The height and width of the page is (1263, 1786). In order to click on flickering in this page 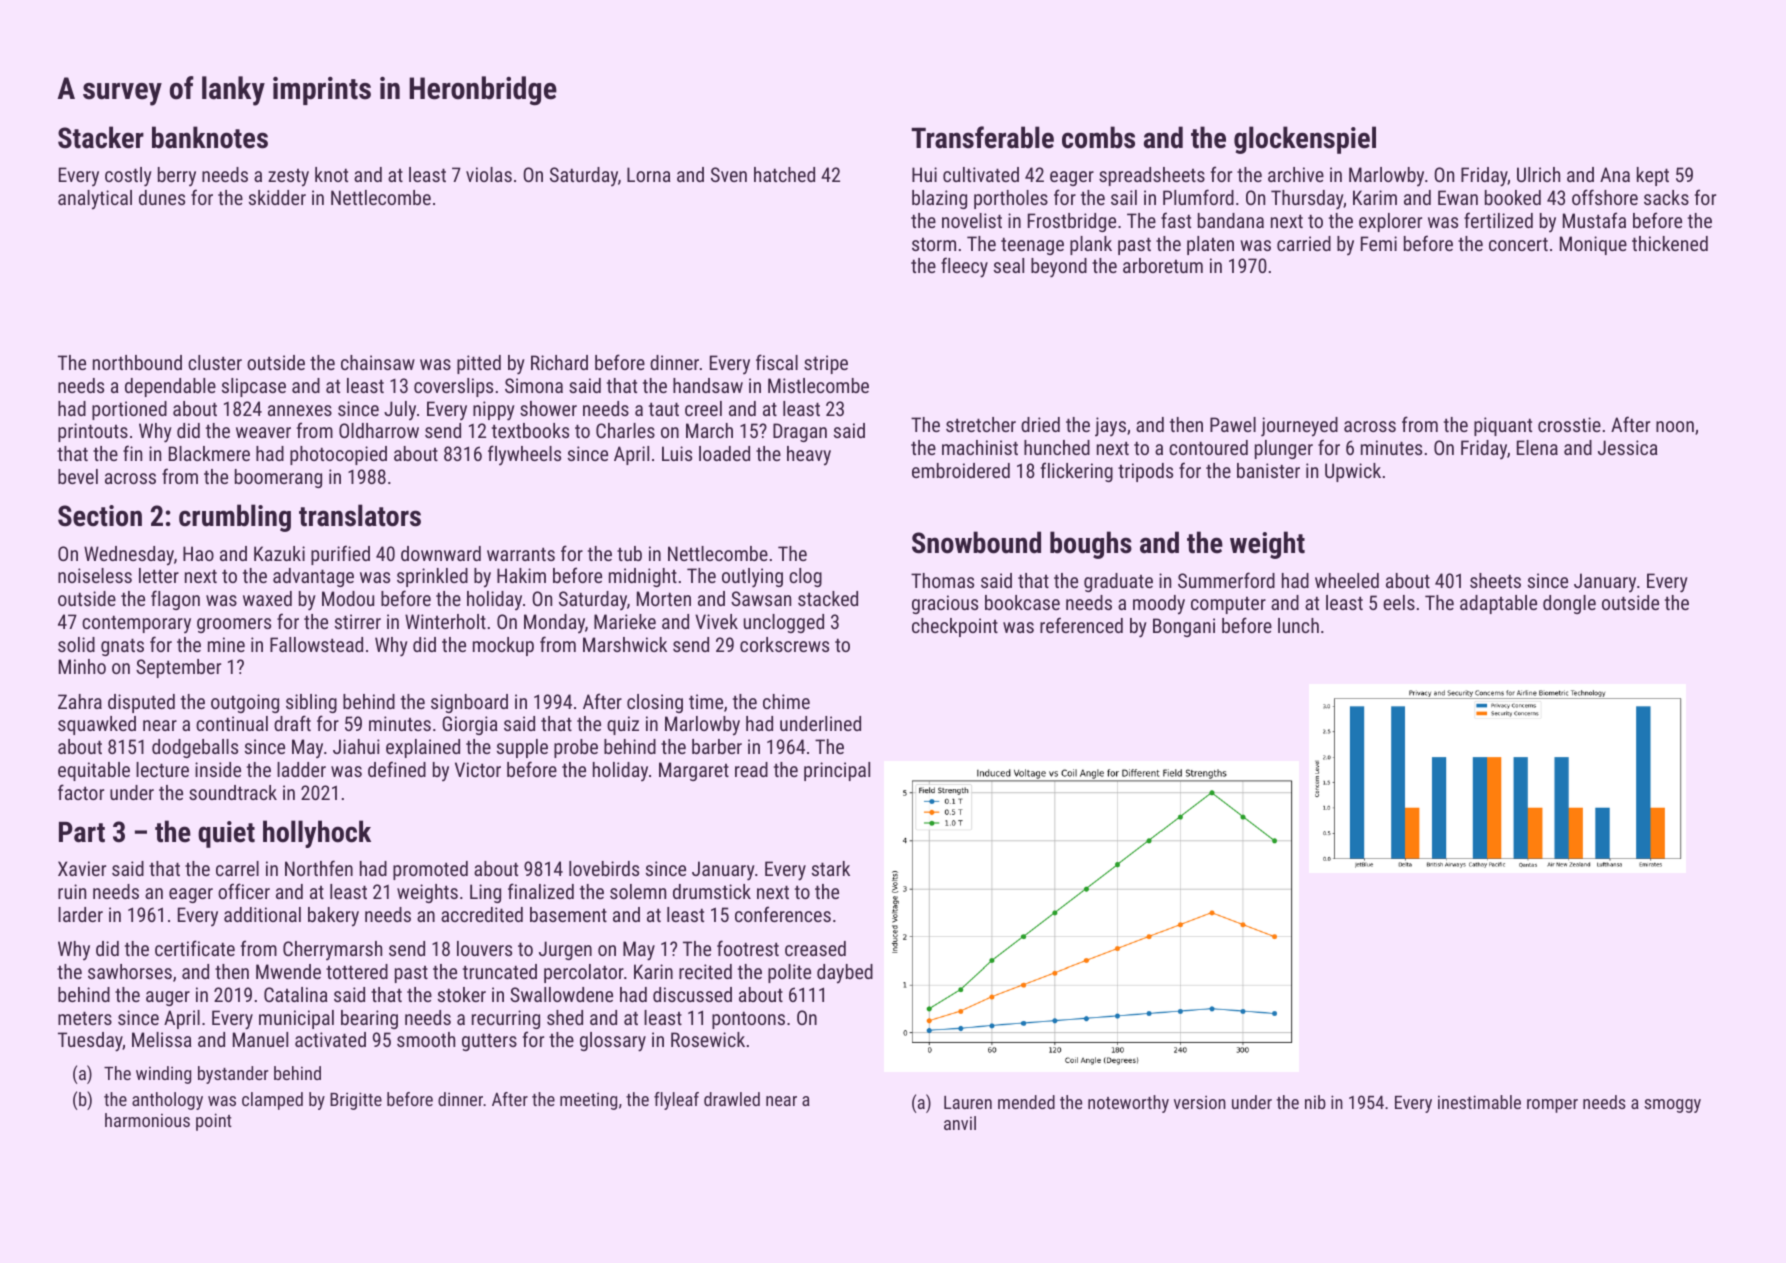, I will do `click(1077, 472)`.
